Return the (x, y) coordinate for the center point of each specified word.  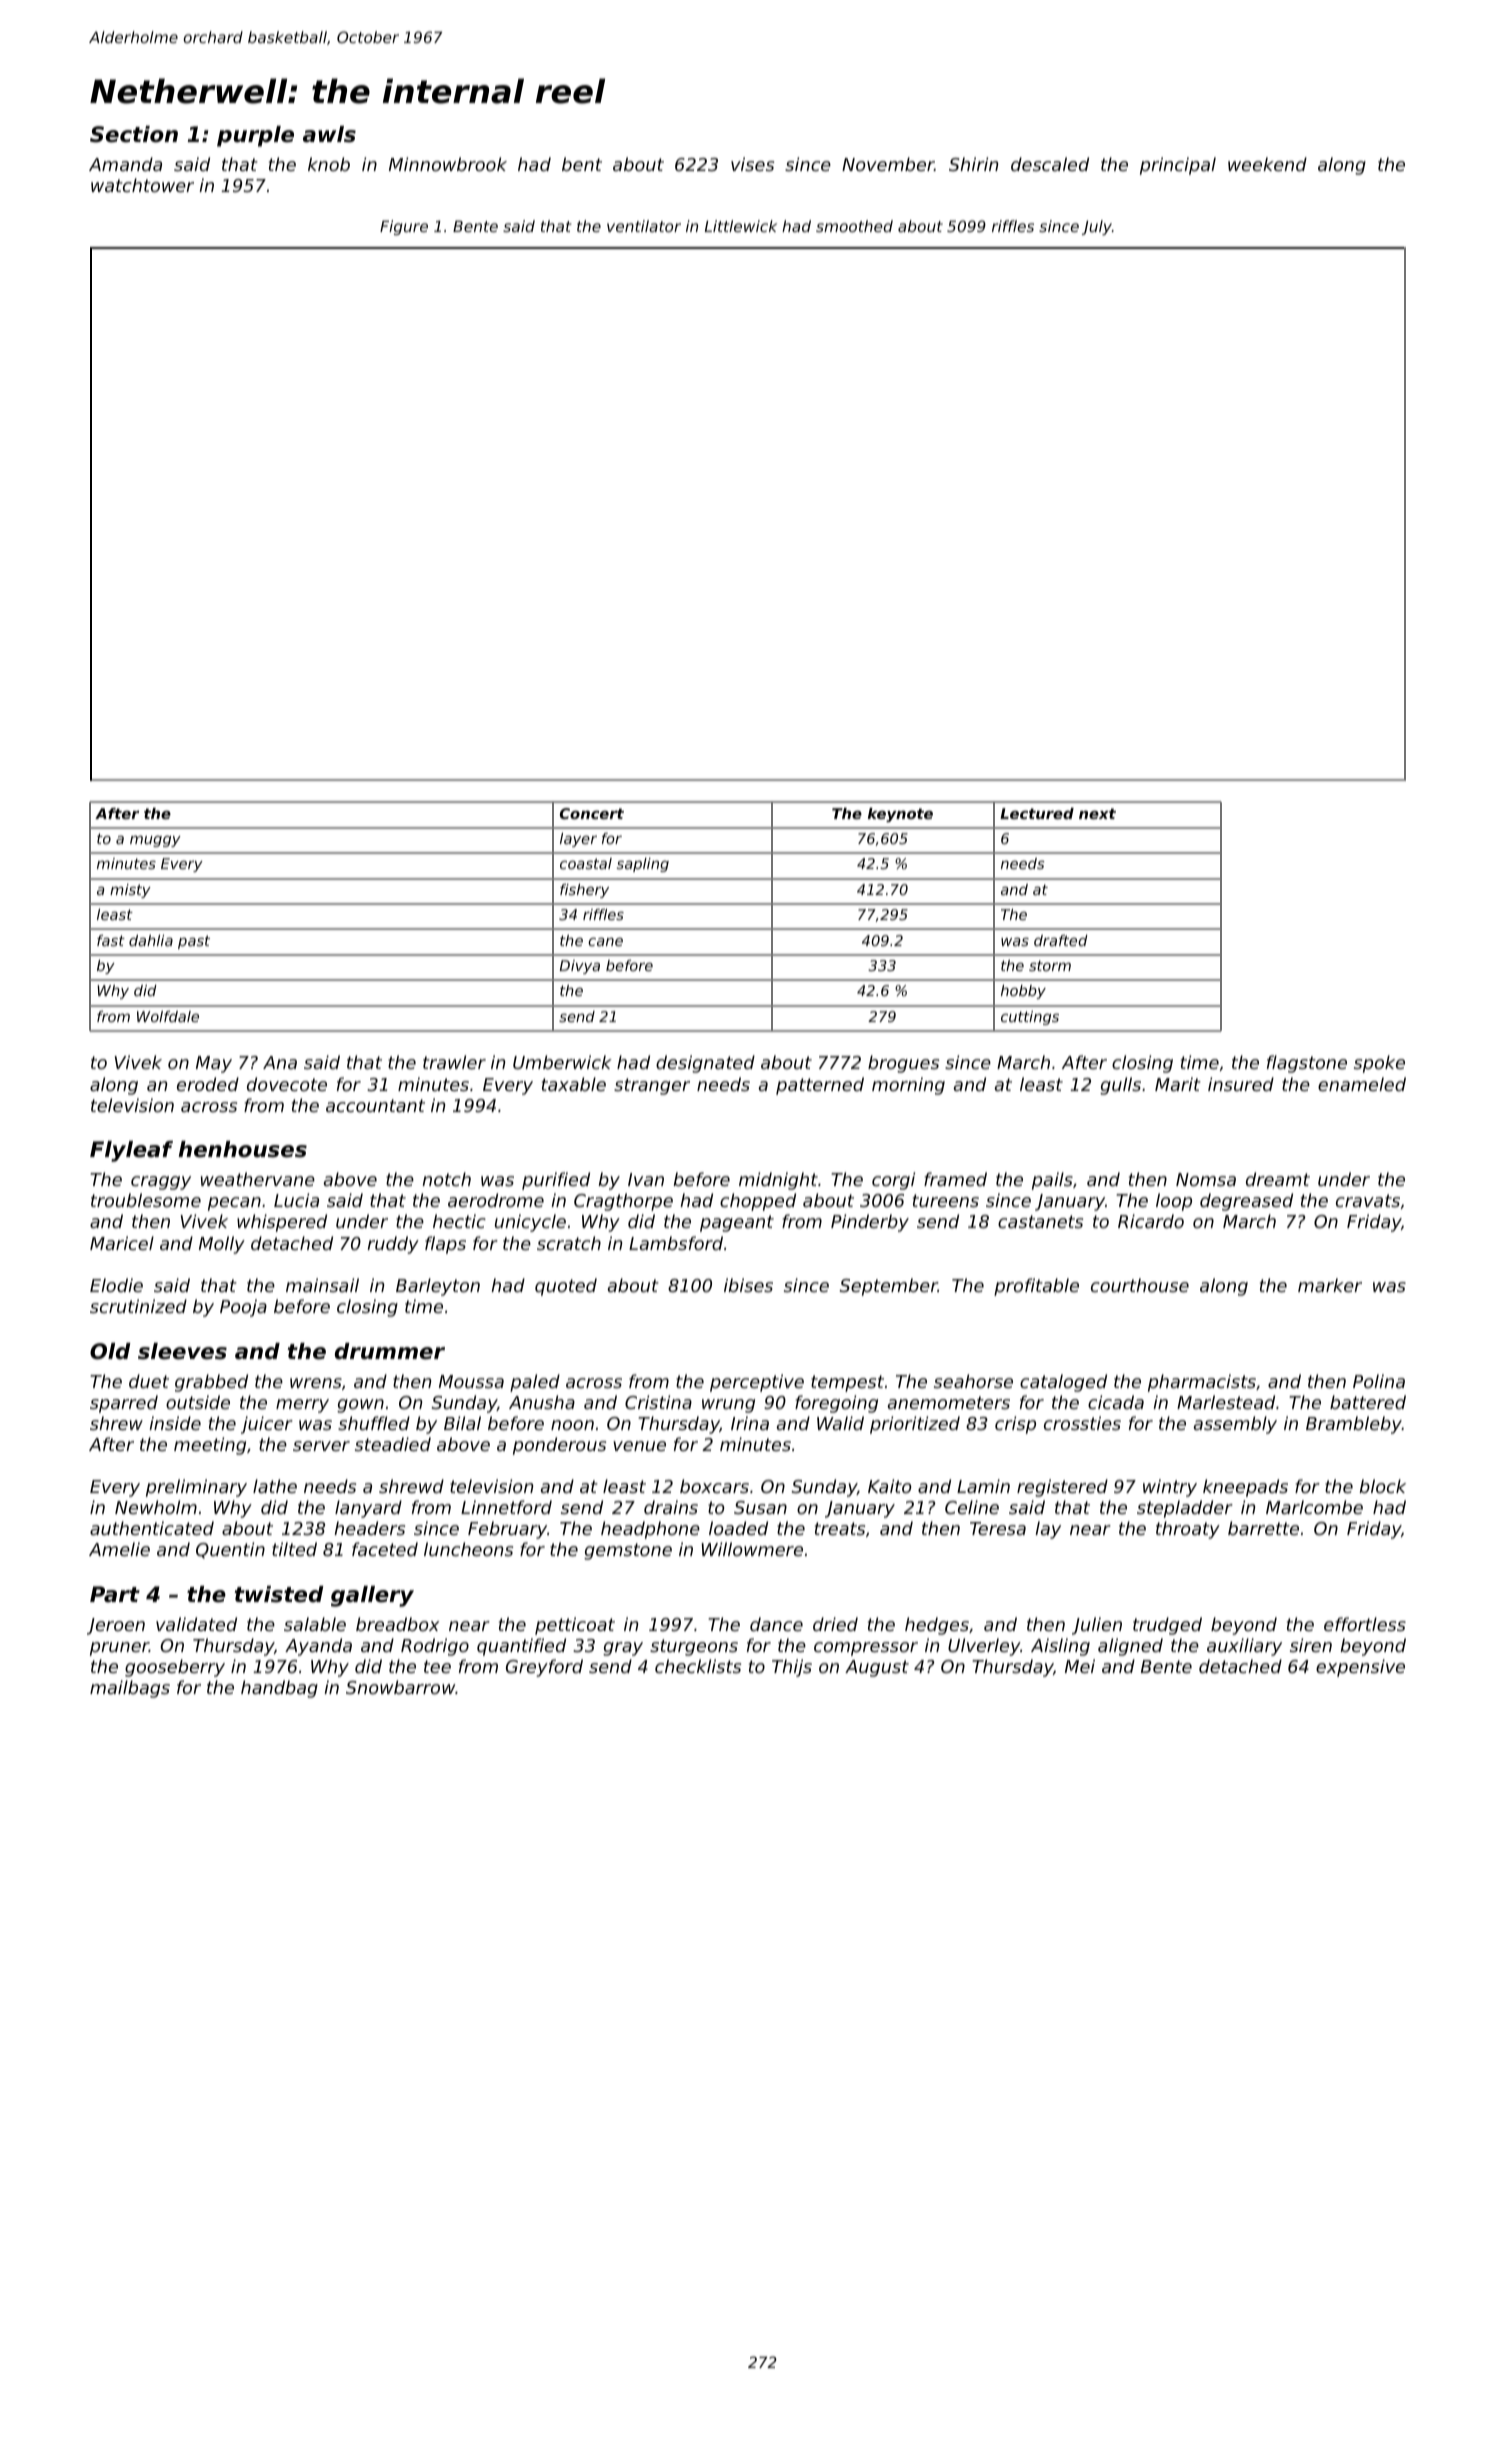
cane (605, 942)
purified (556, 1181)
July (1097, 227)
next (1097, 813)
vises (752, 164)
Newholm (156, 1507)
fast (111, 940)
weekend (1267, 164)
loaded (738, 1528)
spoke (1379, 1064)
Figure (404, 227)
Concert (592, 813)
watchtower (142, 185)
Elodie (116, 1285)
